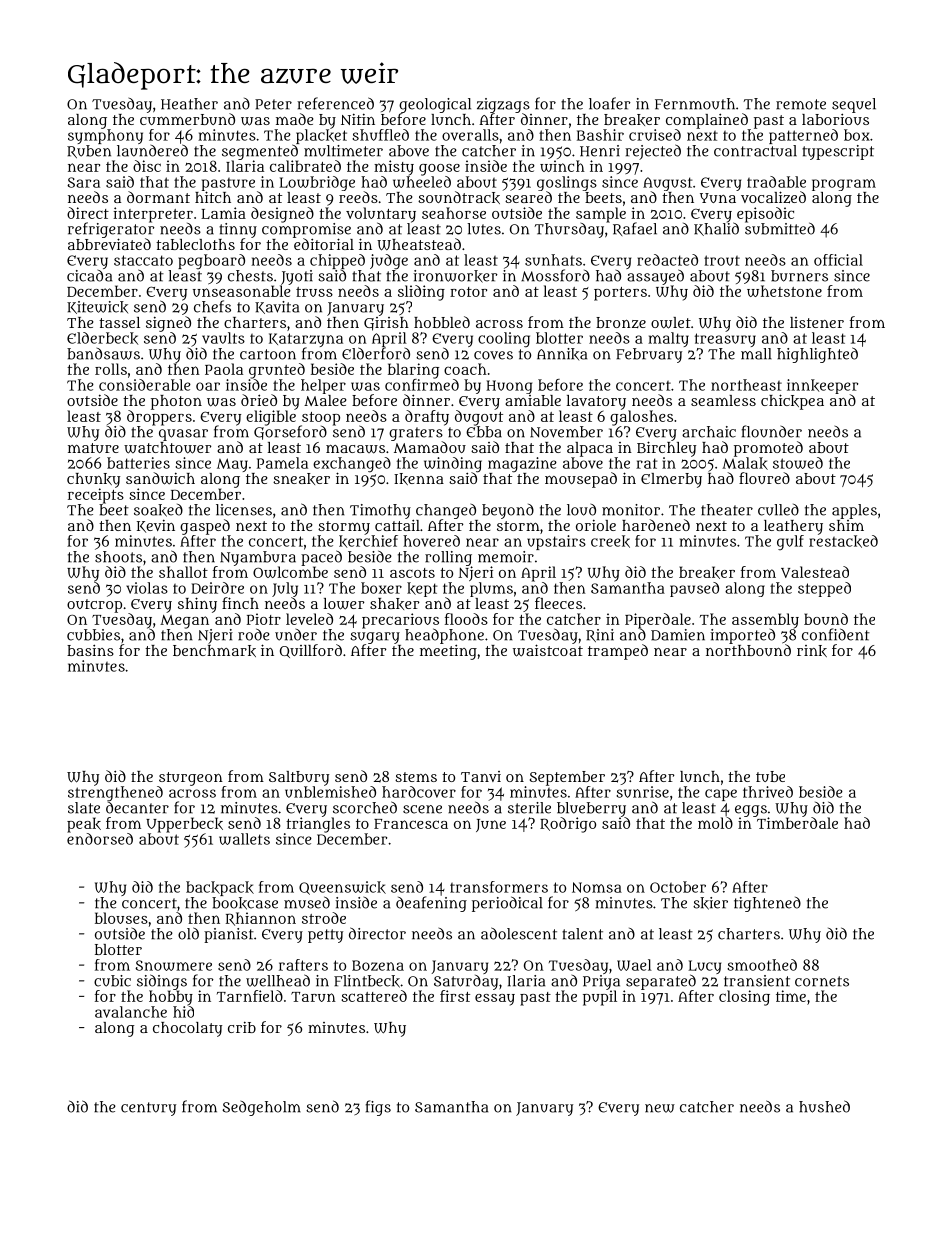 This document has height=1233, width=952. Describe the element at coordinates (121, 918) in the document. I see `blouses` at that location.
